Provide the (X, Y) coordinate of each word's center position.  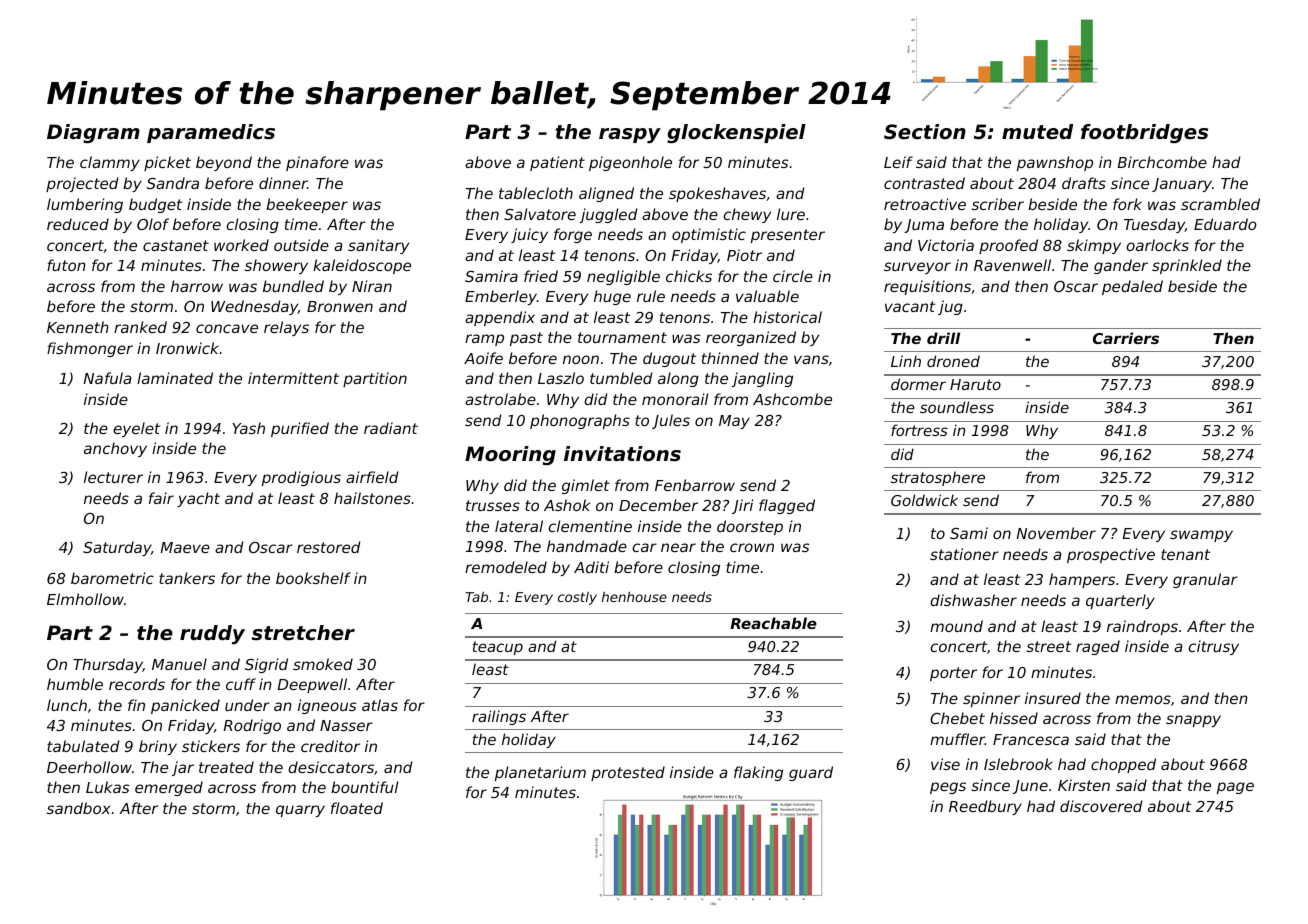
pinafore (317, 163)
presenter (788, 236)
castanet (176, 245)
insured (1053, 698)
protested (628, 773)
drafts (1084, 183)
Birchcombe (1162, 162)
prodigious (301, 478)
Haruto (975, 384)
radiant (391, 428)
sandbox (78, 808)
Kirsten (1084, 785)
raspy (630, 136)
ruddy (212, 635)
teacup (498, 648)
